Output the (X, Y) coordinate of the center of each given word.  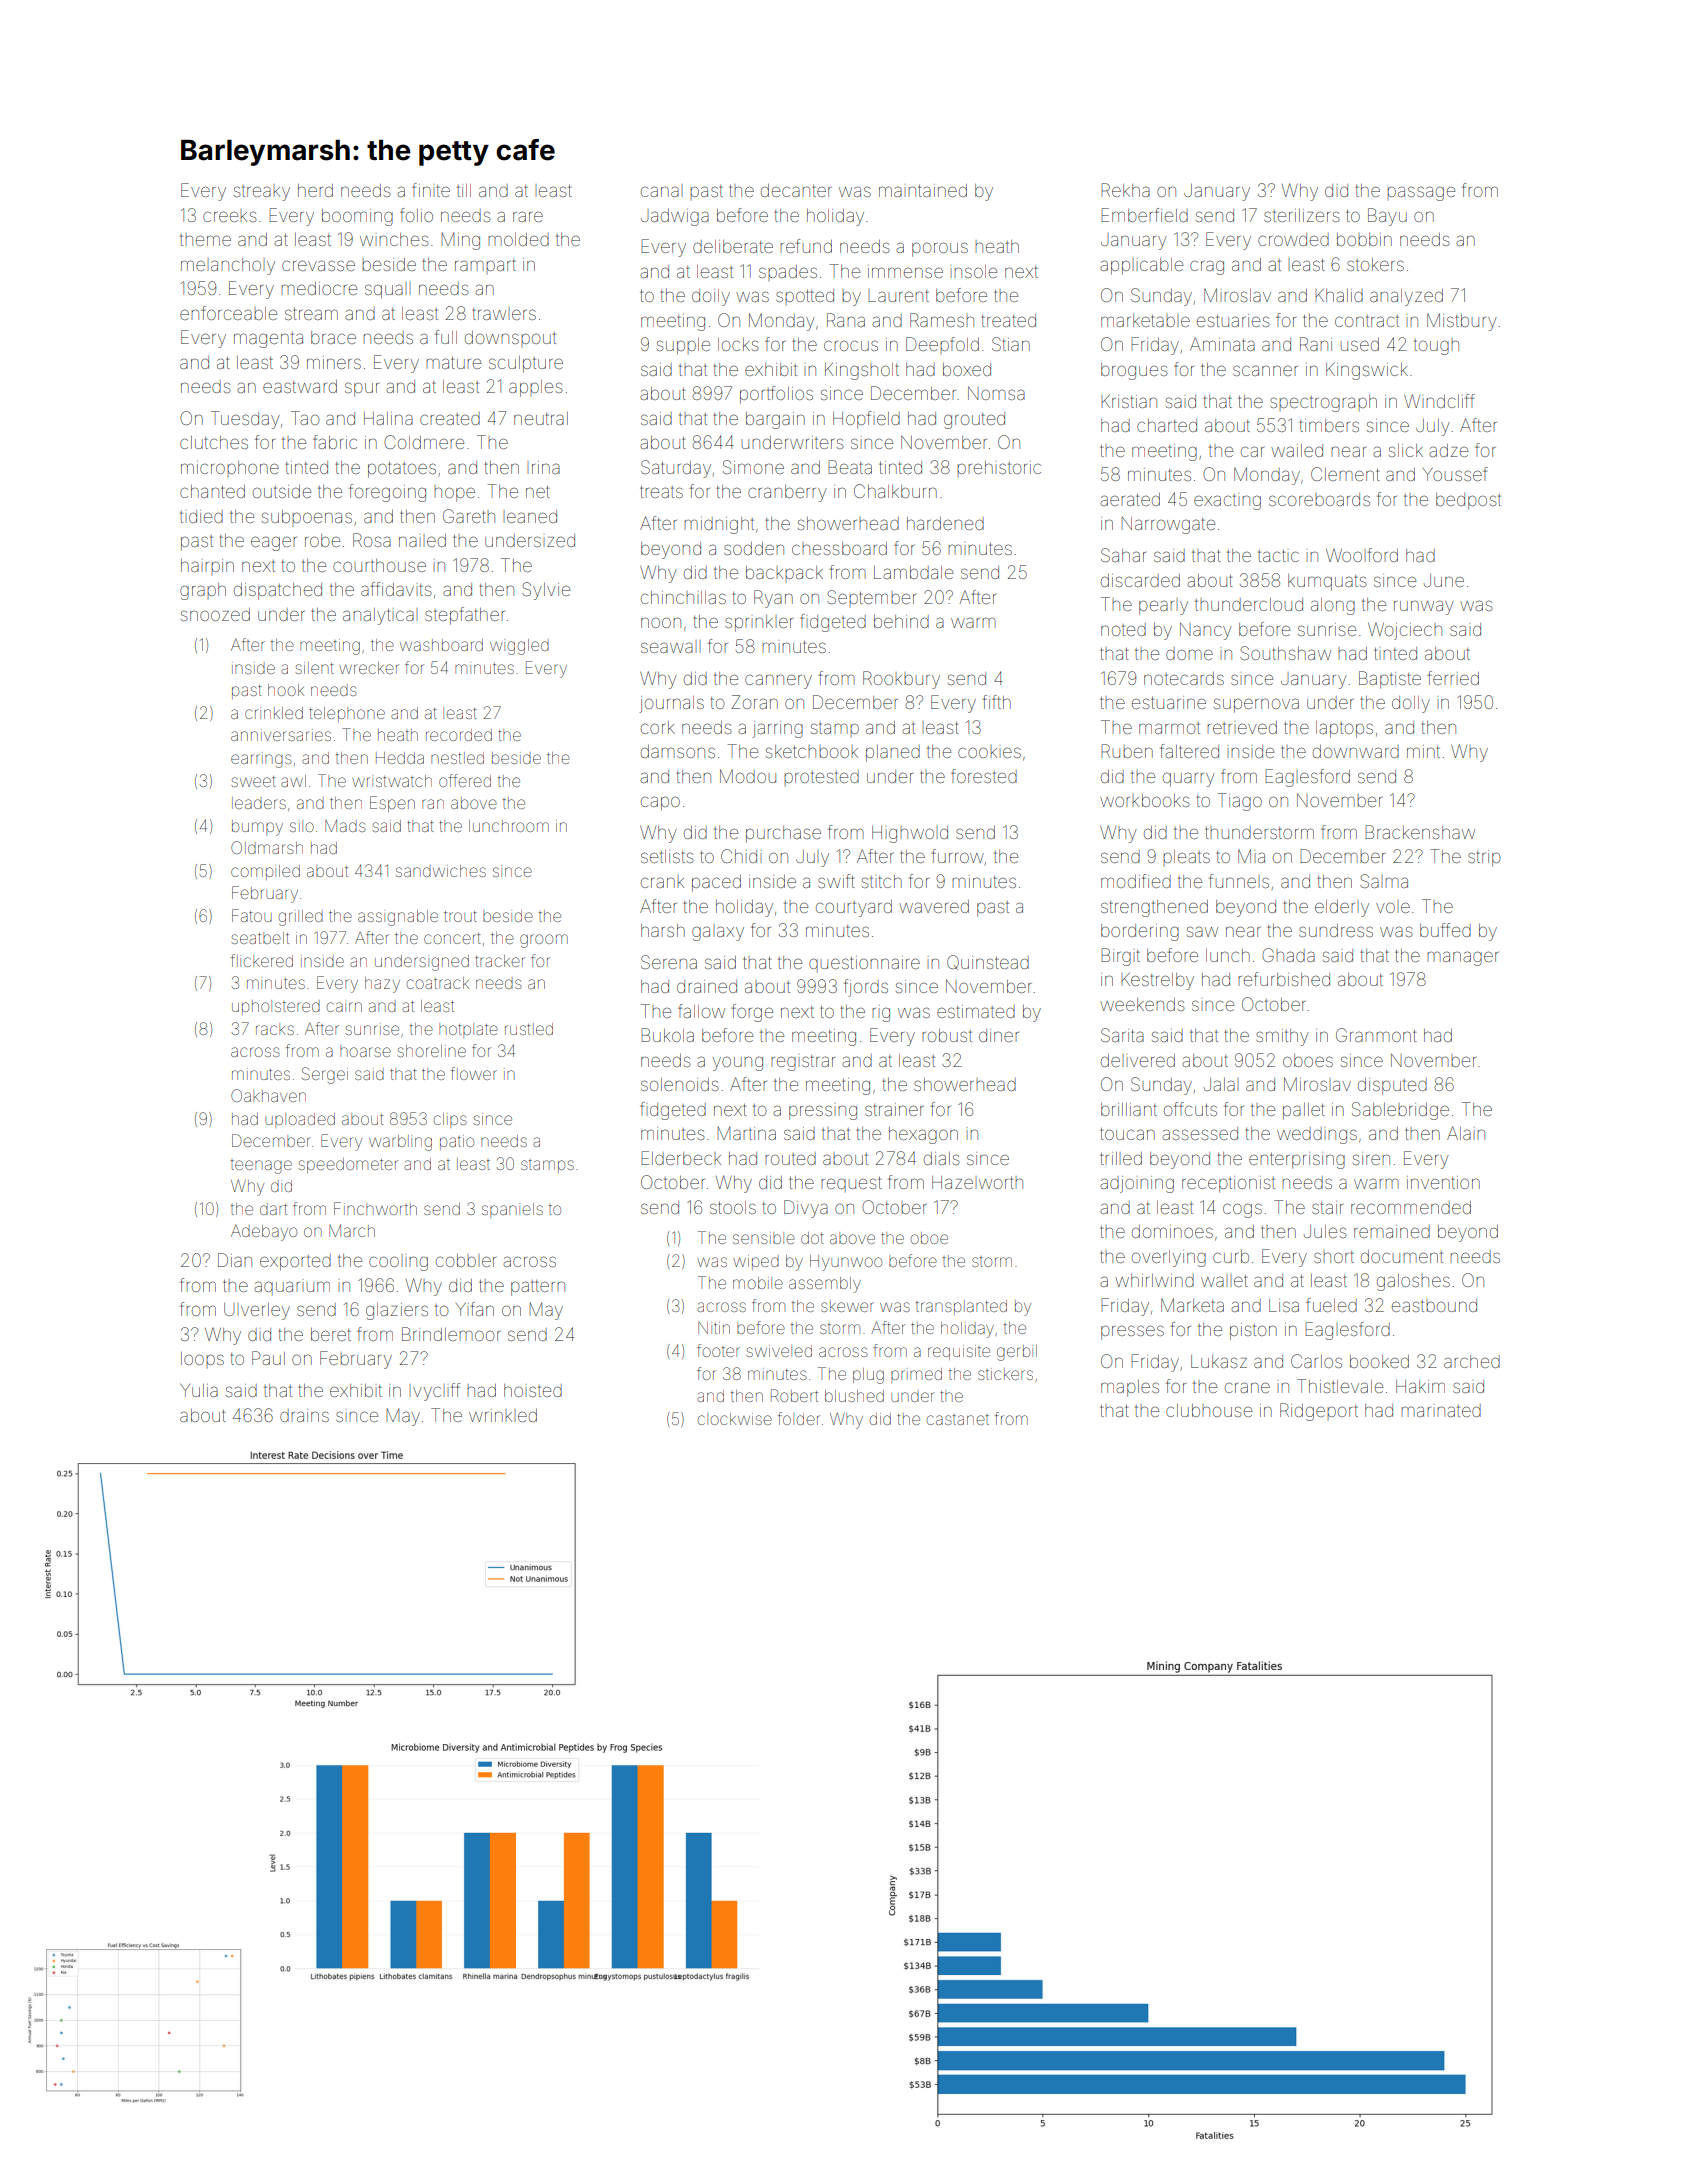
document (1402, 1256)
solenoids (679, 1084)
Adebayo (264, 1233)
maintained (923, 190)
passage (1421, 193)
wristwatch (392, 781)
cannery (778, 681)
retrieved (1242, 727)
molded (518, 239)
